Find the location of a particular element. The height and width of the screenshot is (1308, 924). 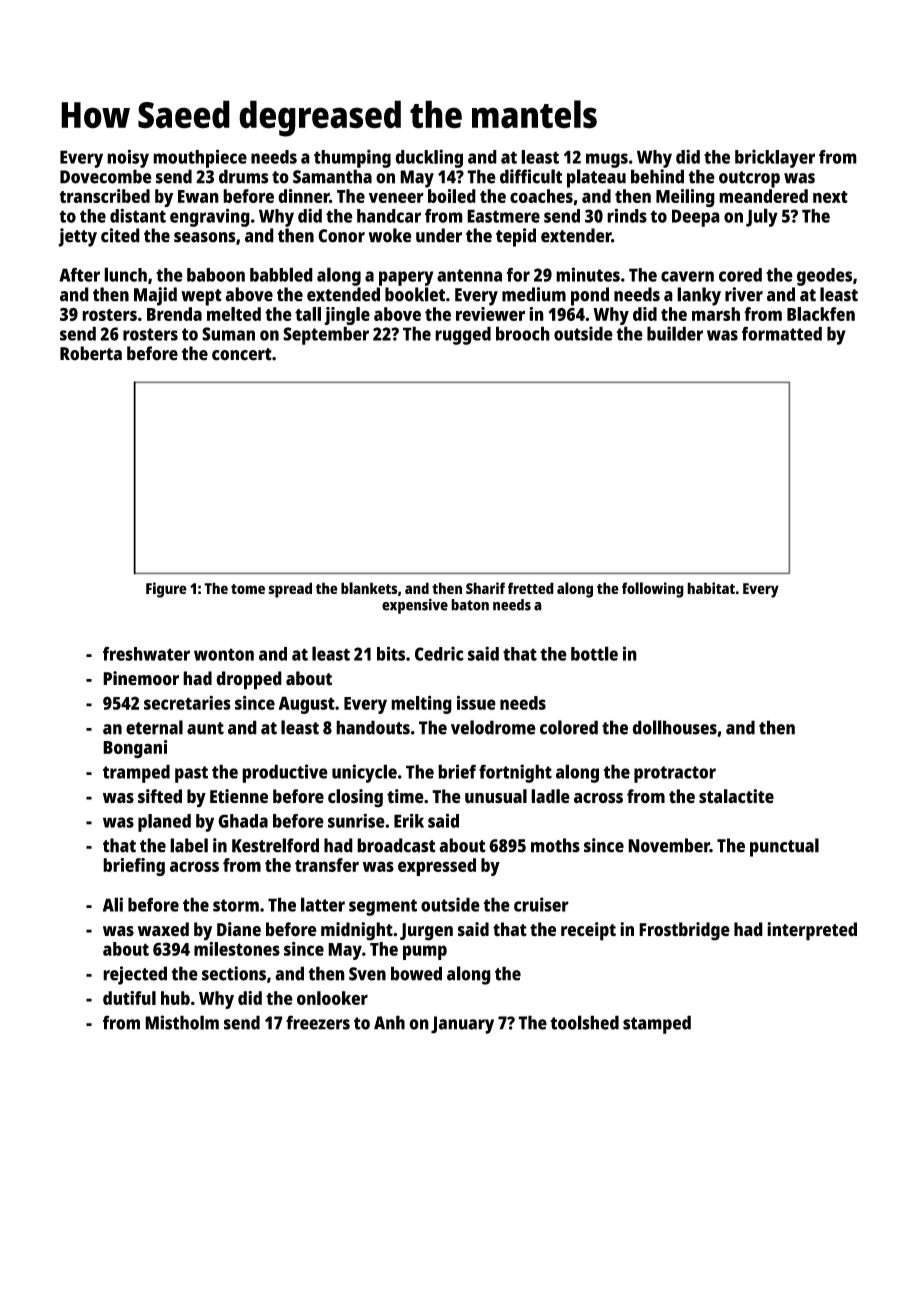

thumping is located at coordinates (352, 158).
